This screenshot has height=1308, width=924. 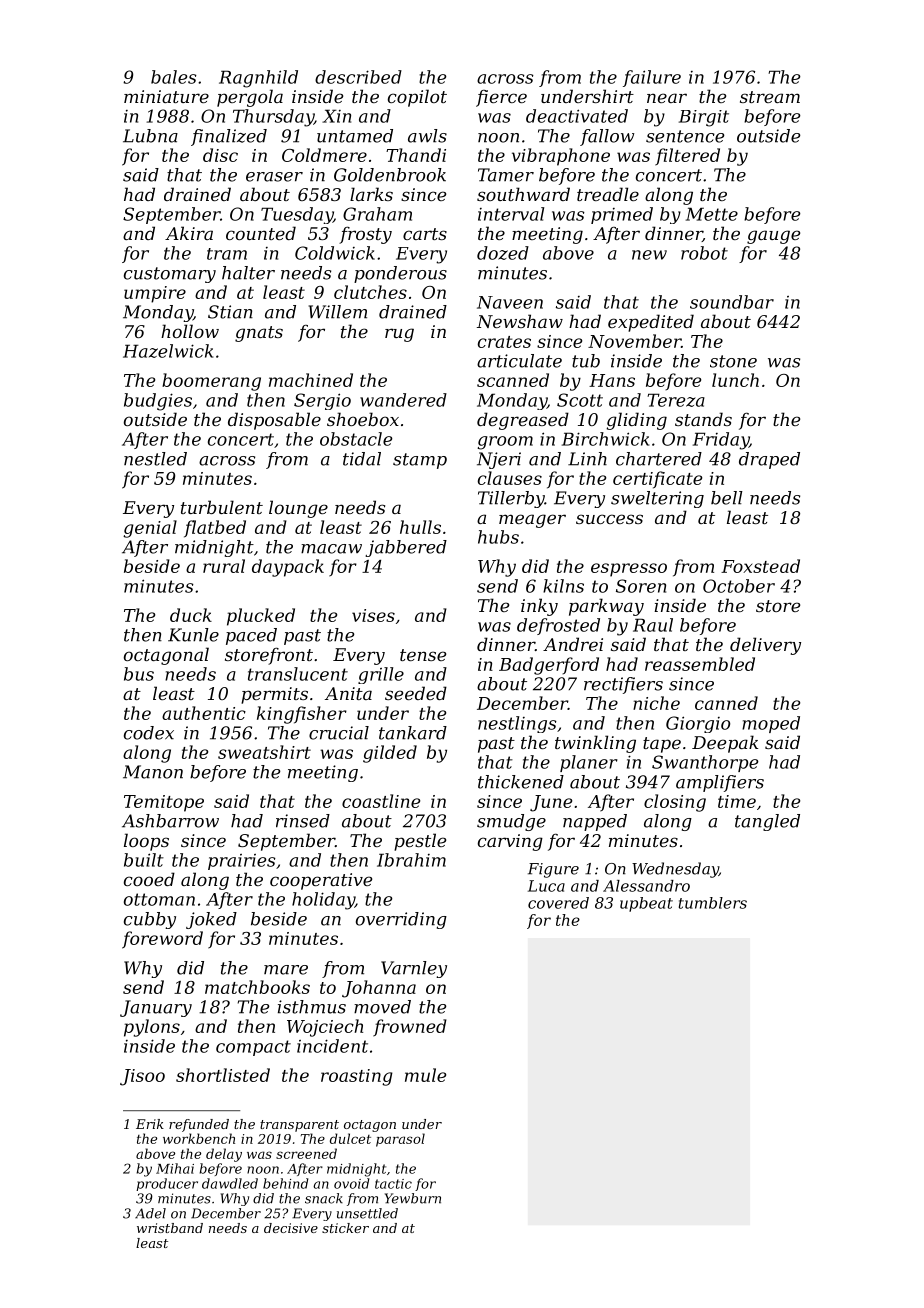 What do you see at coordinates (220, 155) in the screenshot?
I see `disc` at bounding box center [220, 155].
